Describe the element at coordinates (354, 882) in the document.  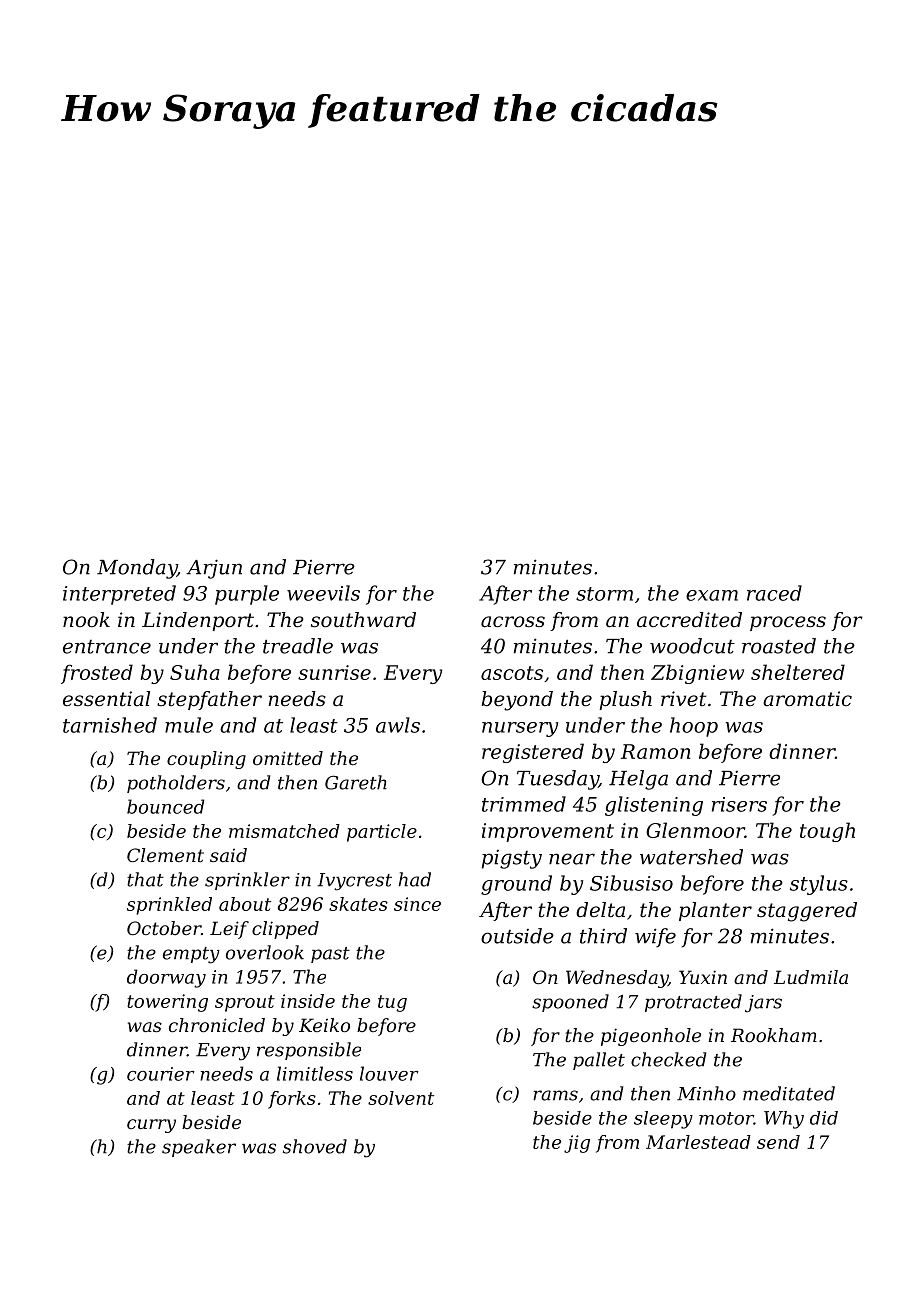
I see `Ivycrest` at that location.
